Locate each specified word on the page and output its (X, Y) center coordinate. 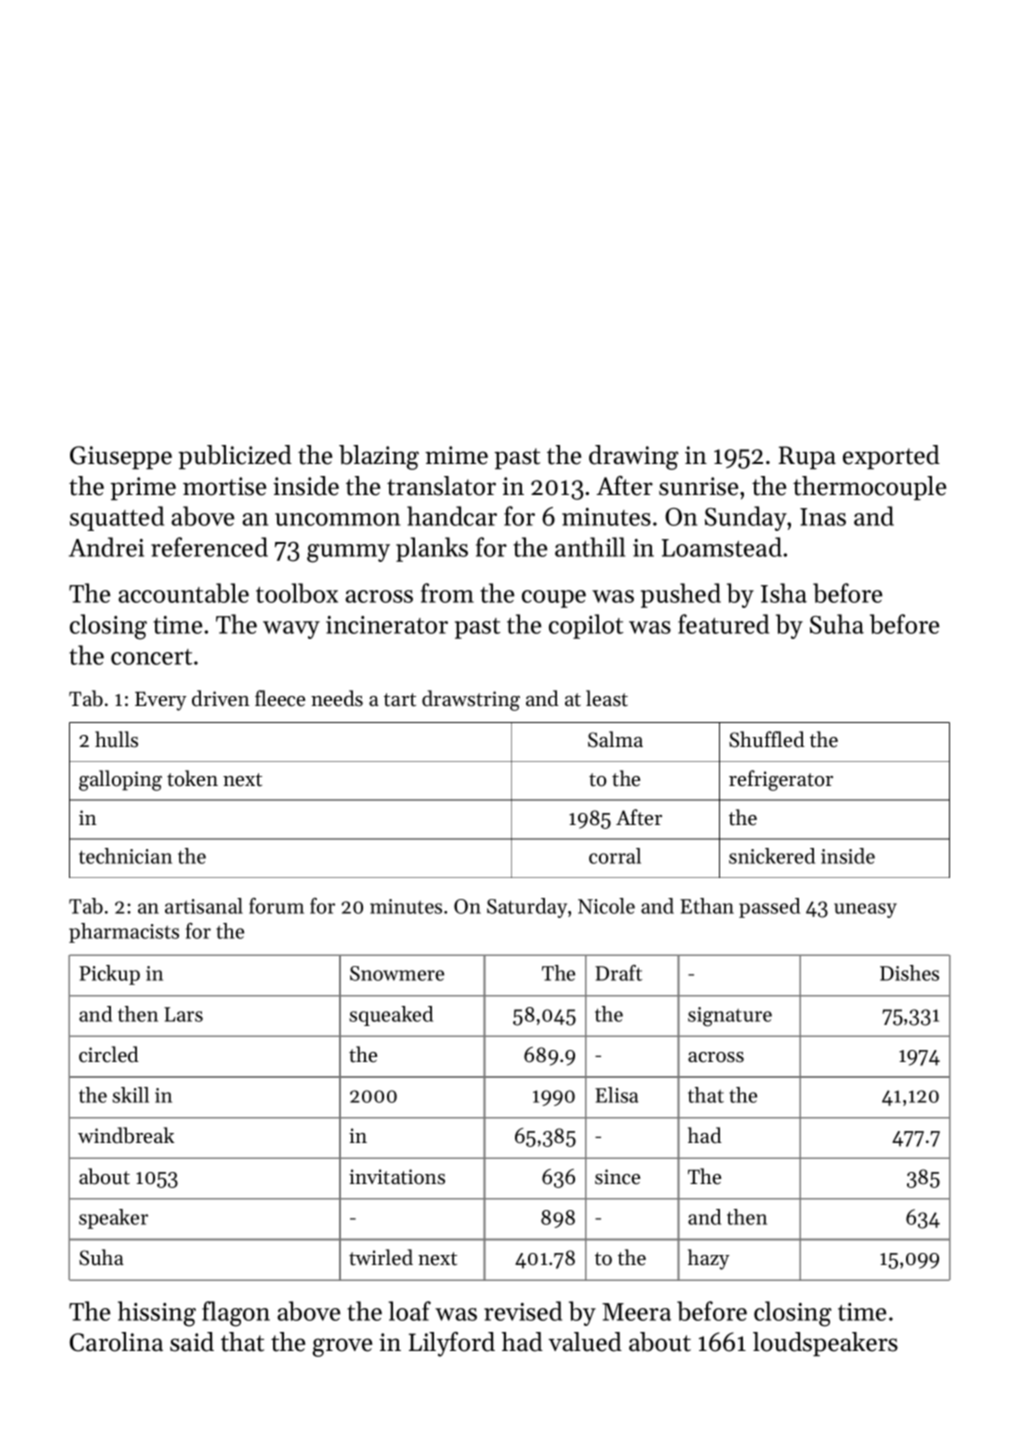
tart (400, 700)
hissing (157, 1314)
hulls (116, 739)
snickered (772, 856)
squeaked (391, 1016)
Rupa (807, 457)
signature (730, 1017)
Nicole (606, 906)
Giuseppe (121, 457)
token (192, 778)
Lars (183, 1014)
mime (456, 455)
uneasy (865, 910)
